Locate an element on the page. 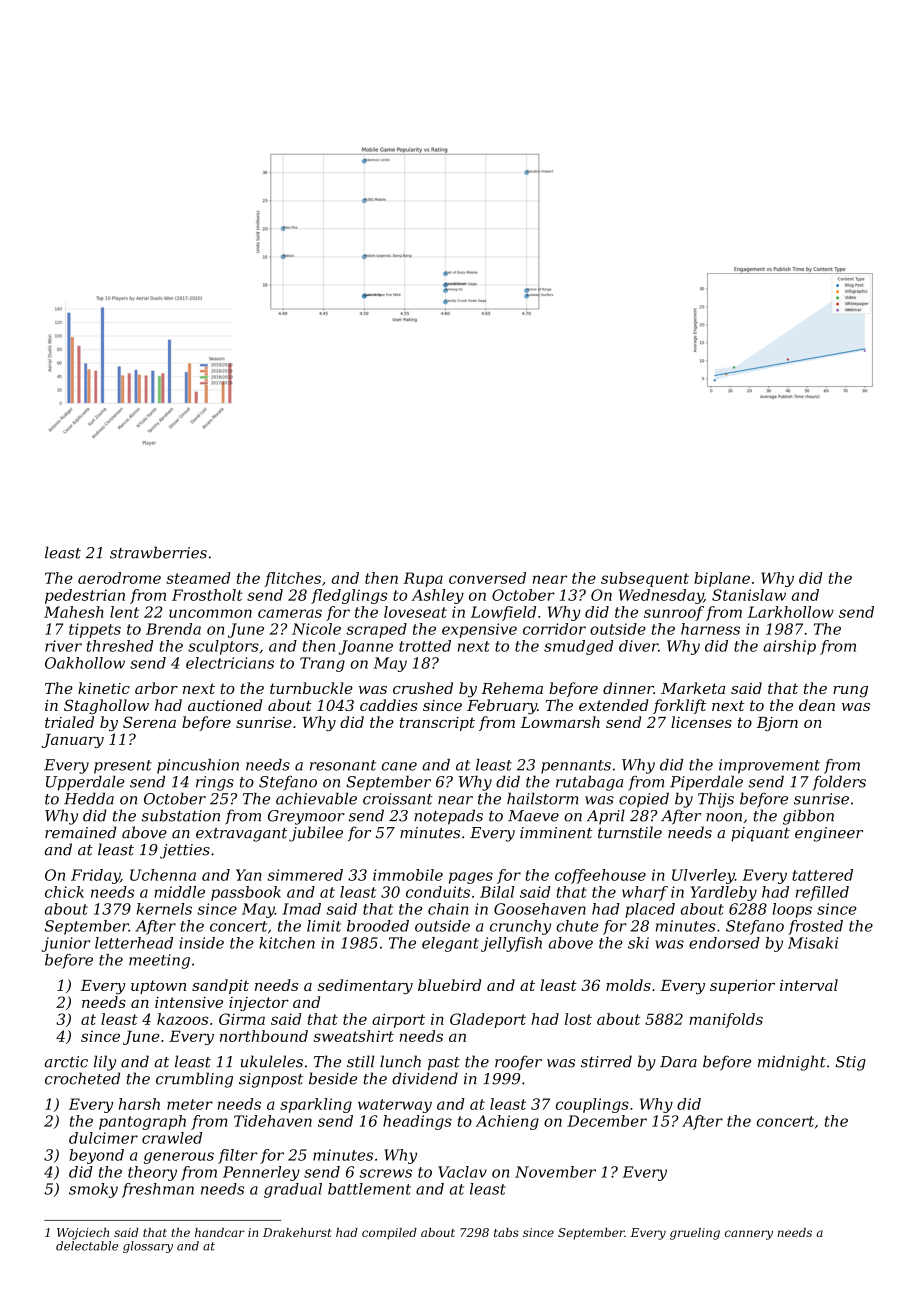  sandpit is located at coordinates (220, 986).
